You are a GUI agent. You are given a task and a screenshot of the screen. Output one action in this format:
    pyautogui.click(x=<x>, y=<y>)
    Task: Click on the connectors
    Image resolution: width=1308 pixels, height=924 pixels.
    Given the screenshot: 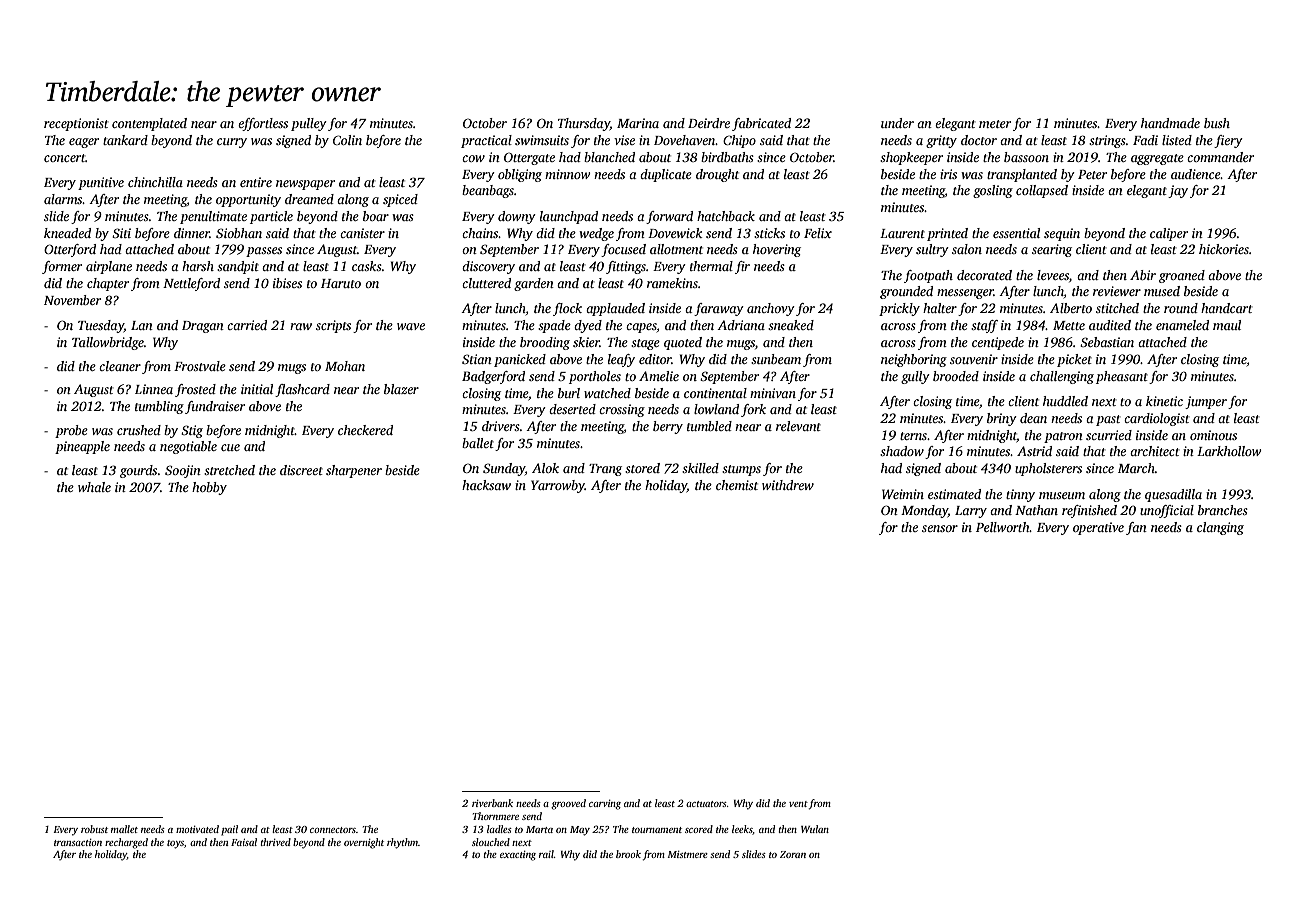 What is the action you would take?
    pyautogui.click(x=333, y=830)
